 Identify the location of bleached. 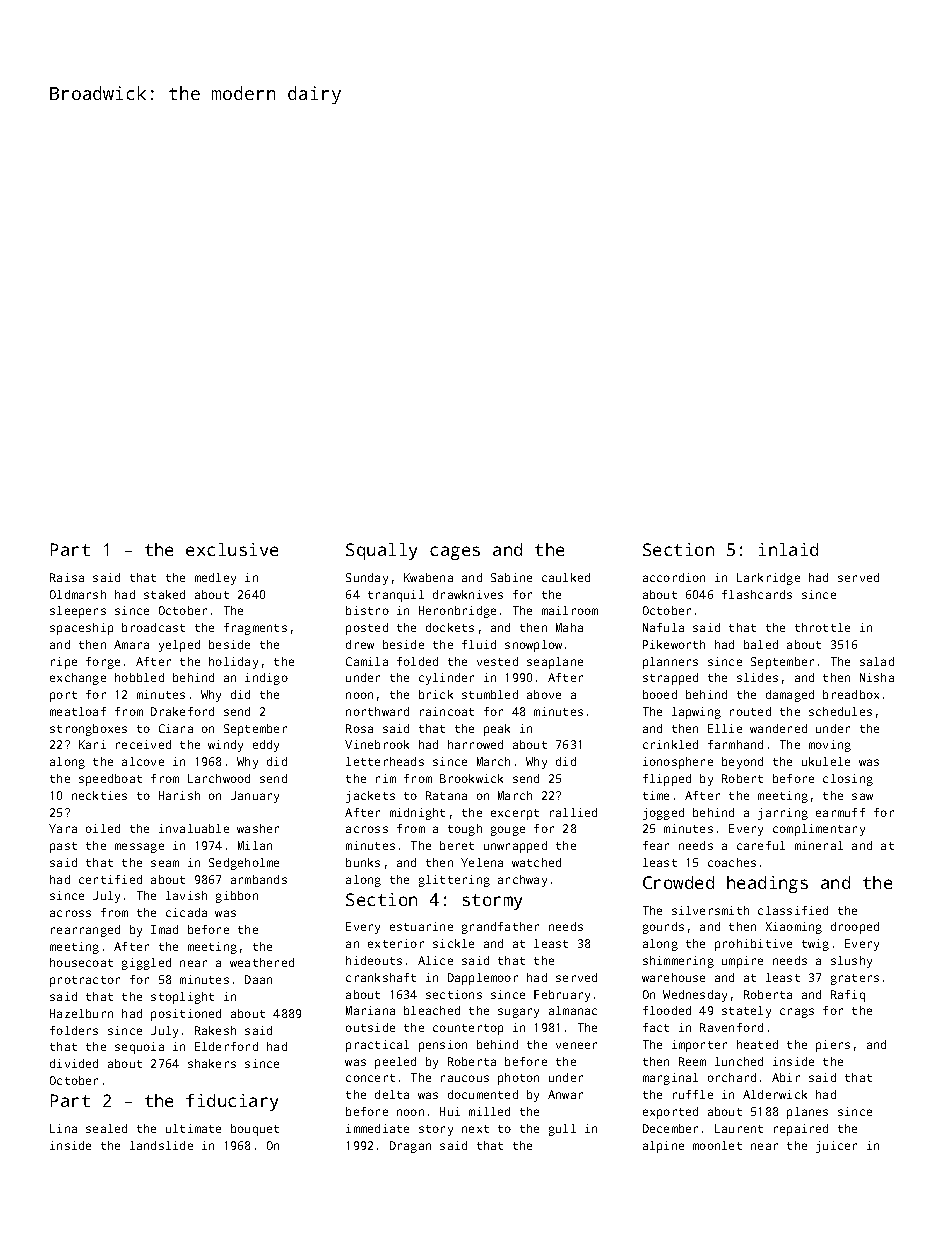
(432, 1010).
